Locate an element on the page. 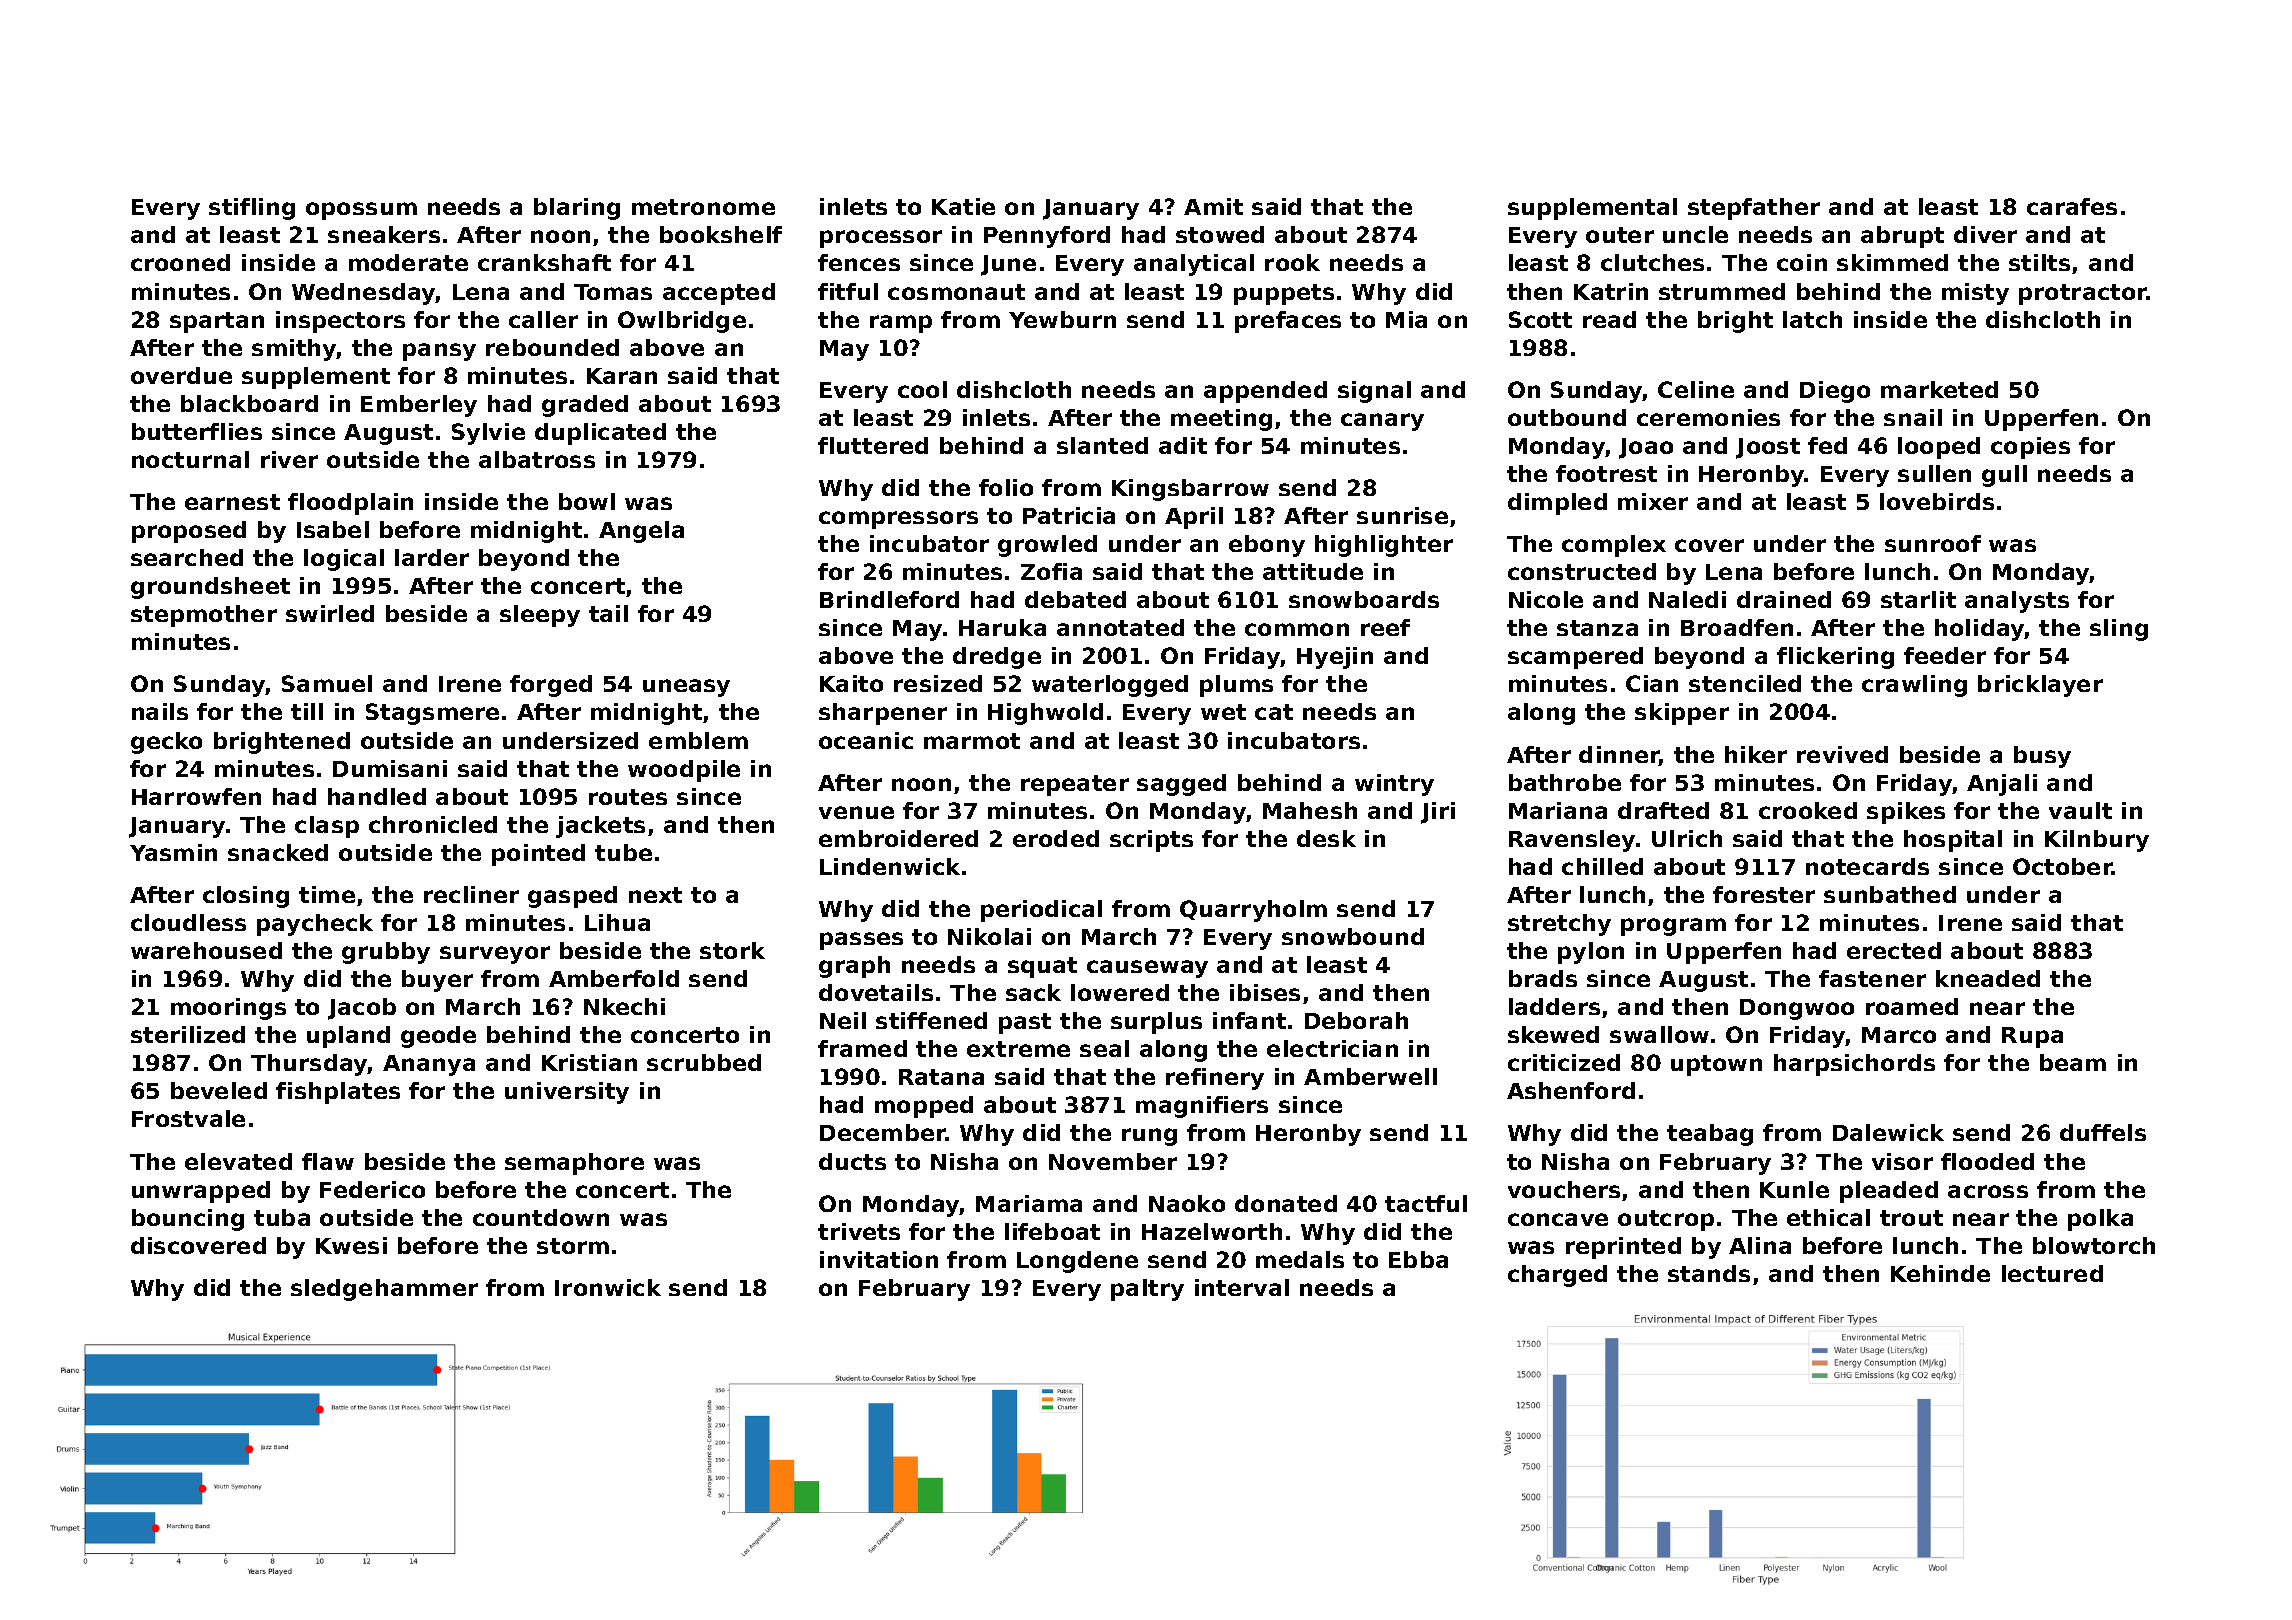  protractor is located at coordinates (2083, 294).
